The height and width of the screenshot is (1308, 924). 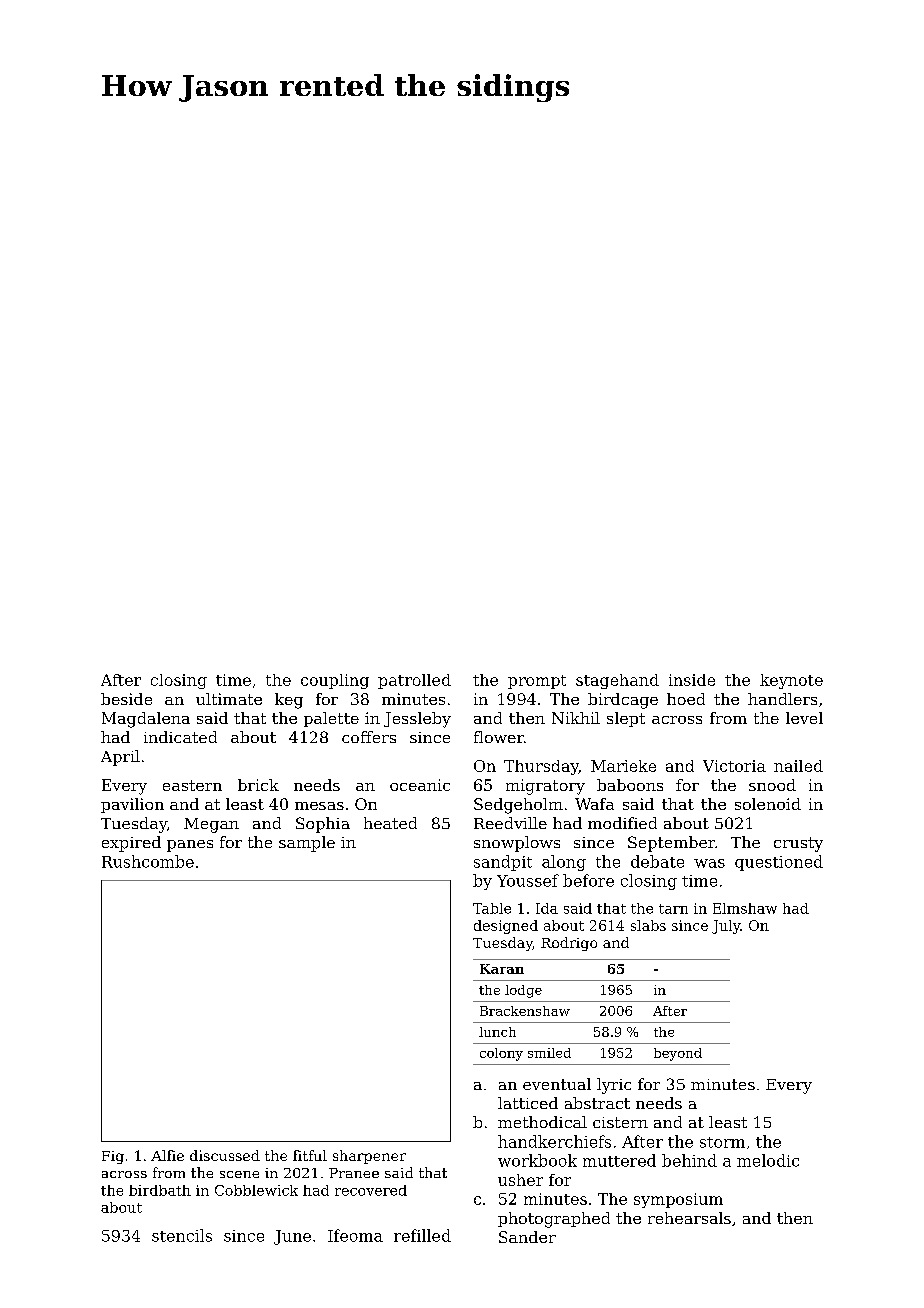 What do you see at coordinates (779, 863) in the screenshot?
I see `questioned` at bounding box center [779, 863].
